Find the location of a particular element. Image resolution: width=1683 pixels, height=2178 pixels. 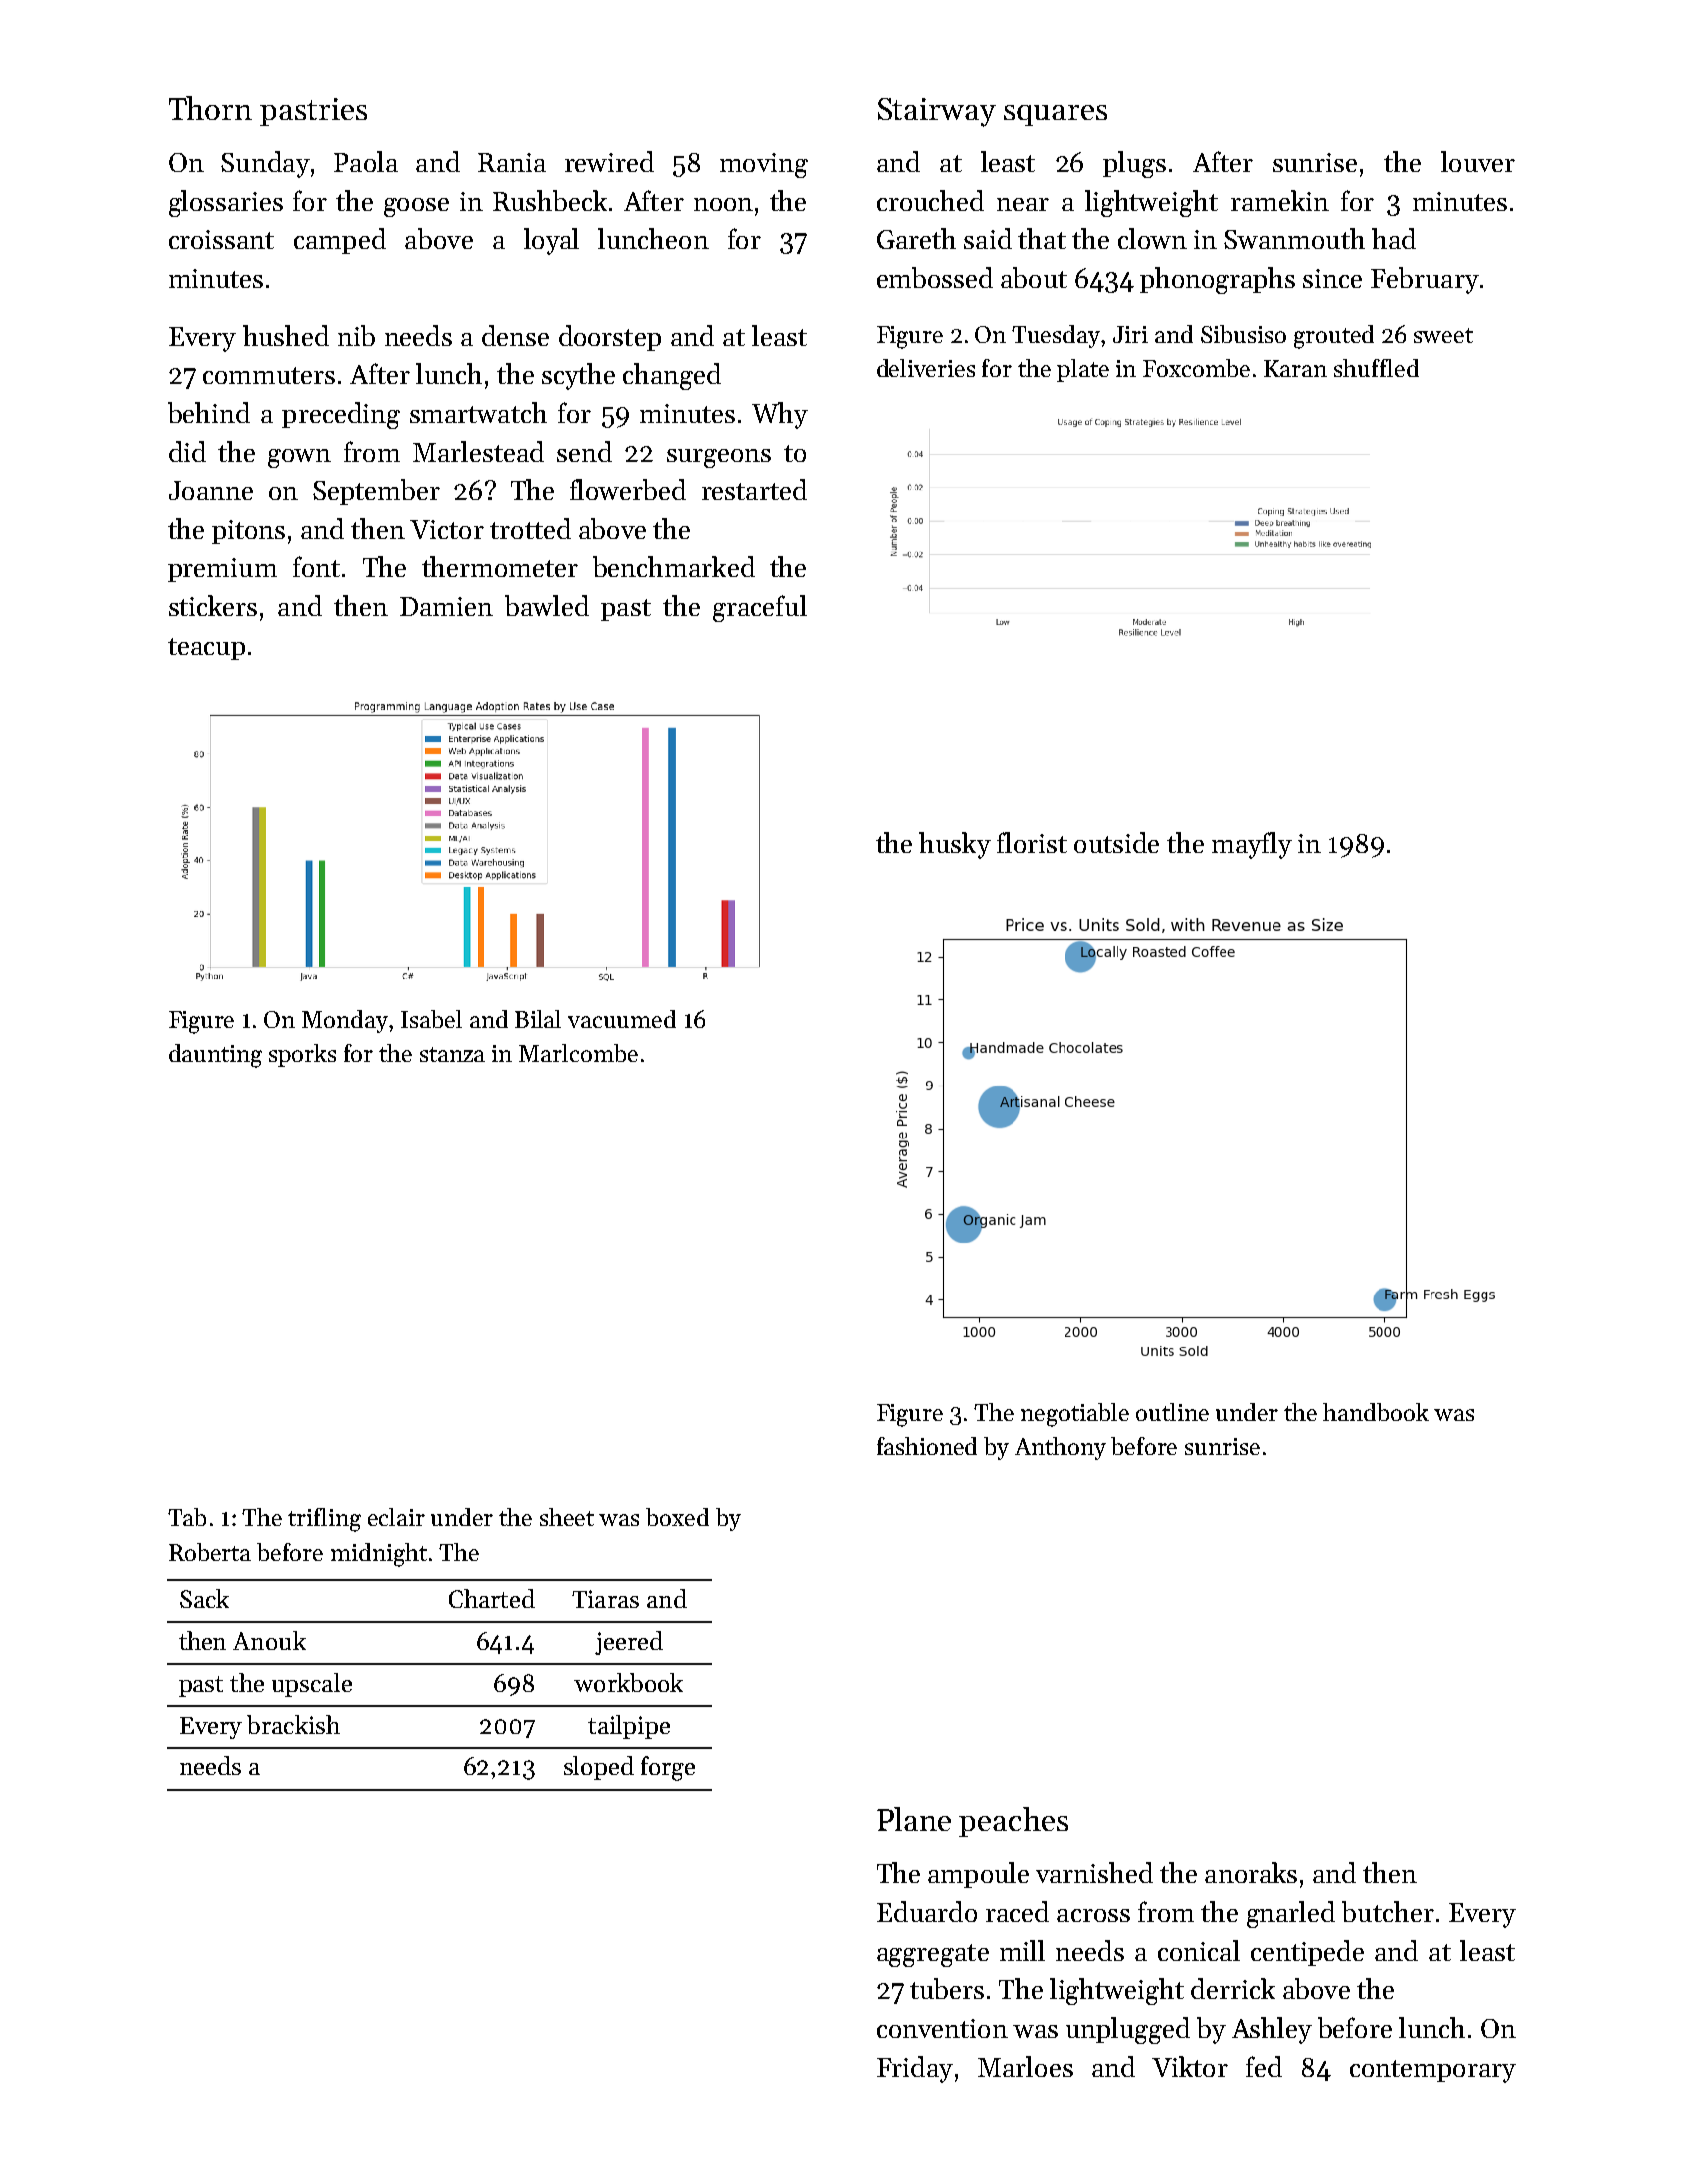

grouted is located at coordinates (1334, 337).
